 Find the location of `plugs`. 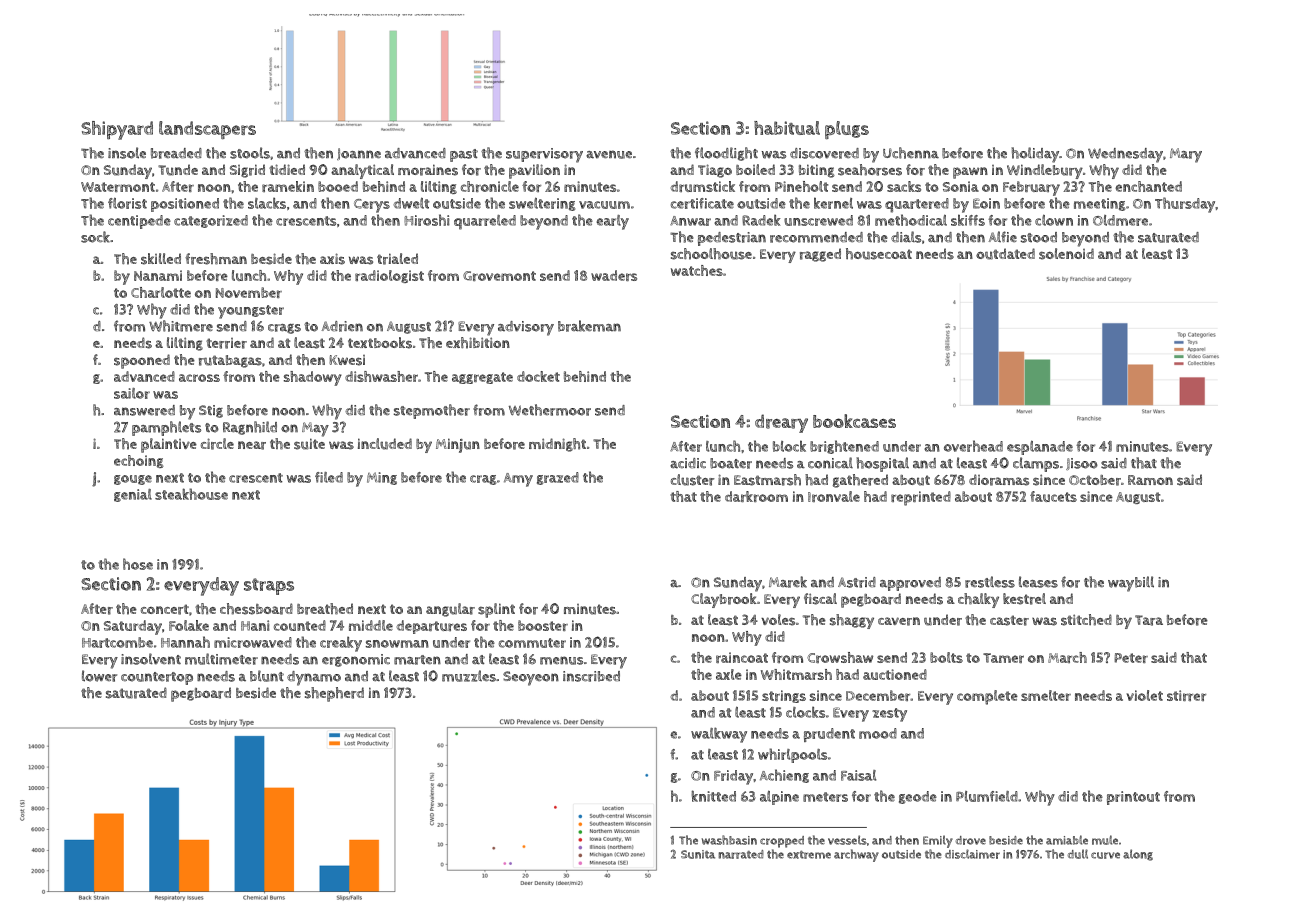

plugs is located at coordinates (847, 130).
